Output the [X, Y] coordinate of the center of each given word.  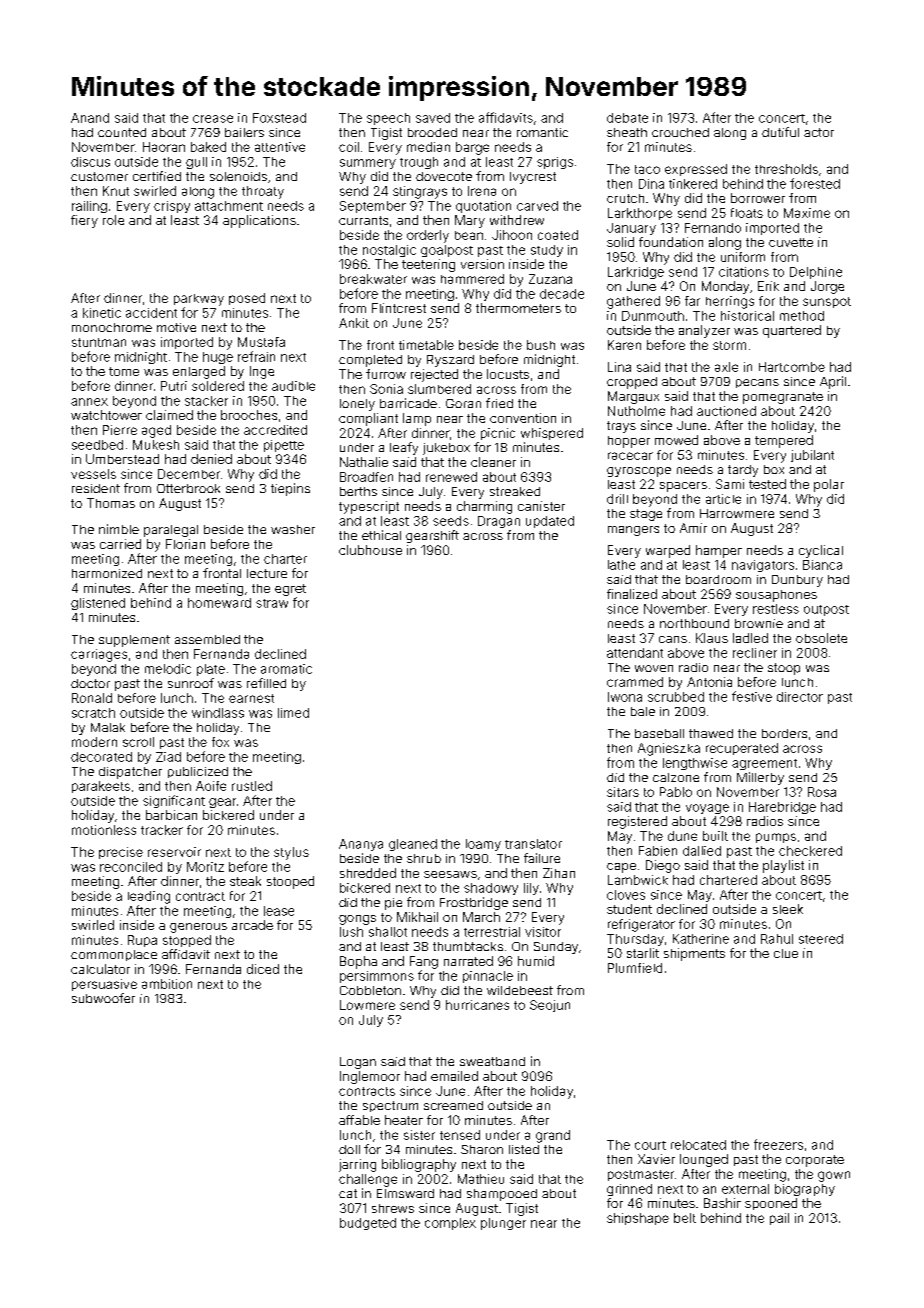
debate [627, 118]
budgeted [368, 1224]
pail [779, 1219]
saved [433, 118]
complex [450, 1224]
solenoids [238, 176]
